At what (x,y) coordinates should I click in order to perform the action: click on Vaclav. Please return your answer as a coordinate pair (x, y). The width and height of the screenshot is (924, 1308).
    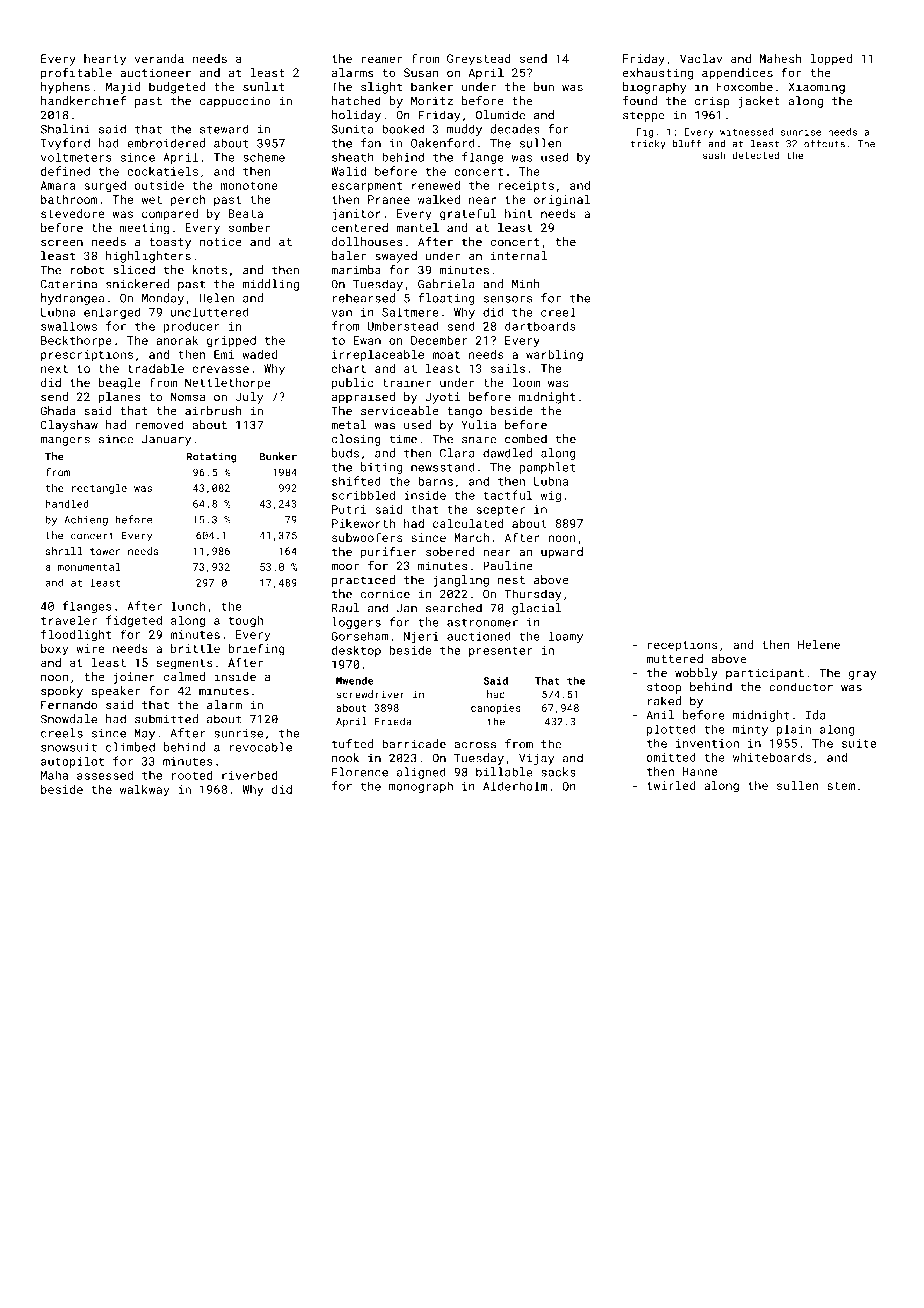
    Looking at the image, I should click on (701, 58).
